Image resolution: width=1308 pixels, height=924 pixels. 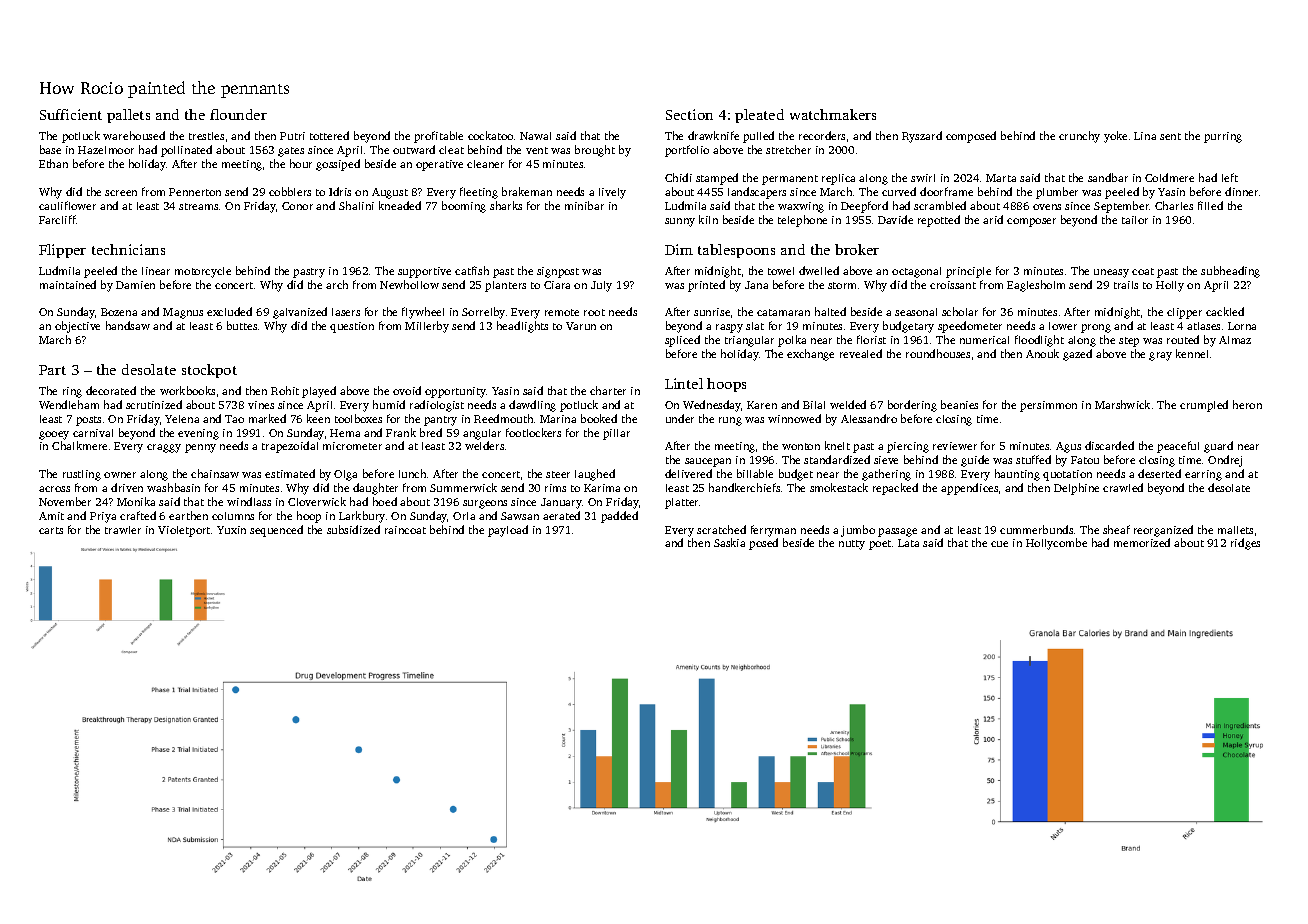 What do you see at coordinates (773, 531) in the page?
I see `ferryman` at bounding box center [773, 531].
